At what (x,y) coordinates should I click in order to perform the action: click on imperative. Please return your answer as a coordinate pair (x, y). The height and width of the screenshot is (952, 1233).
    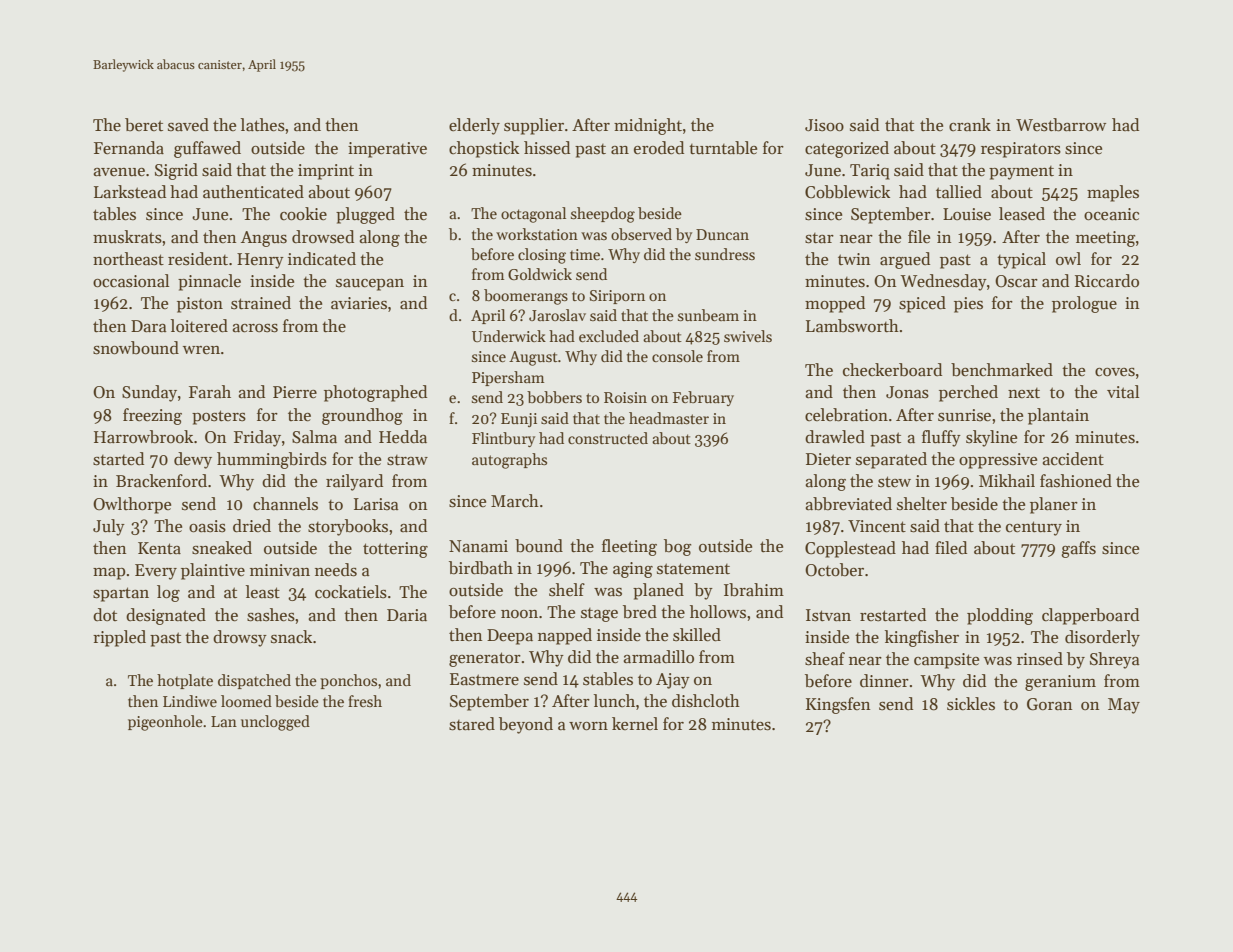
    Looking at the image, I should click on (387, 150).
